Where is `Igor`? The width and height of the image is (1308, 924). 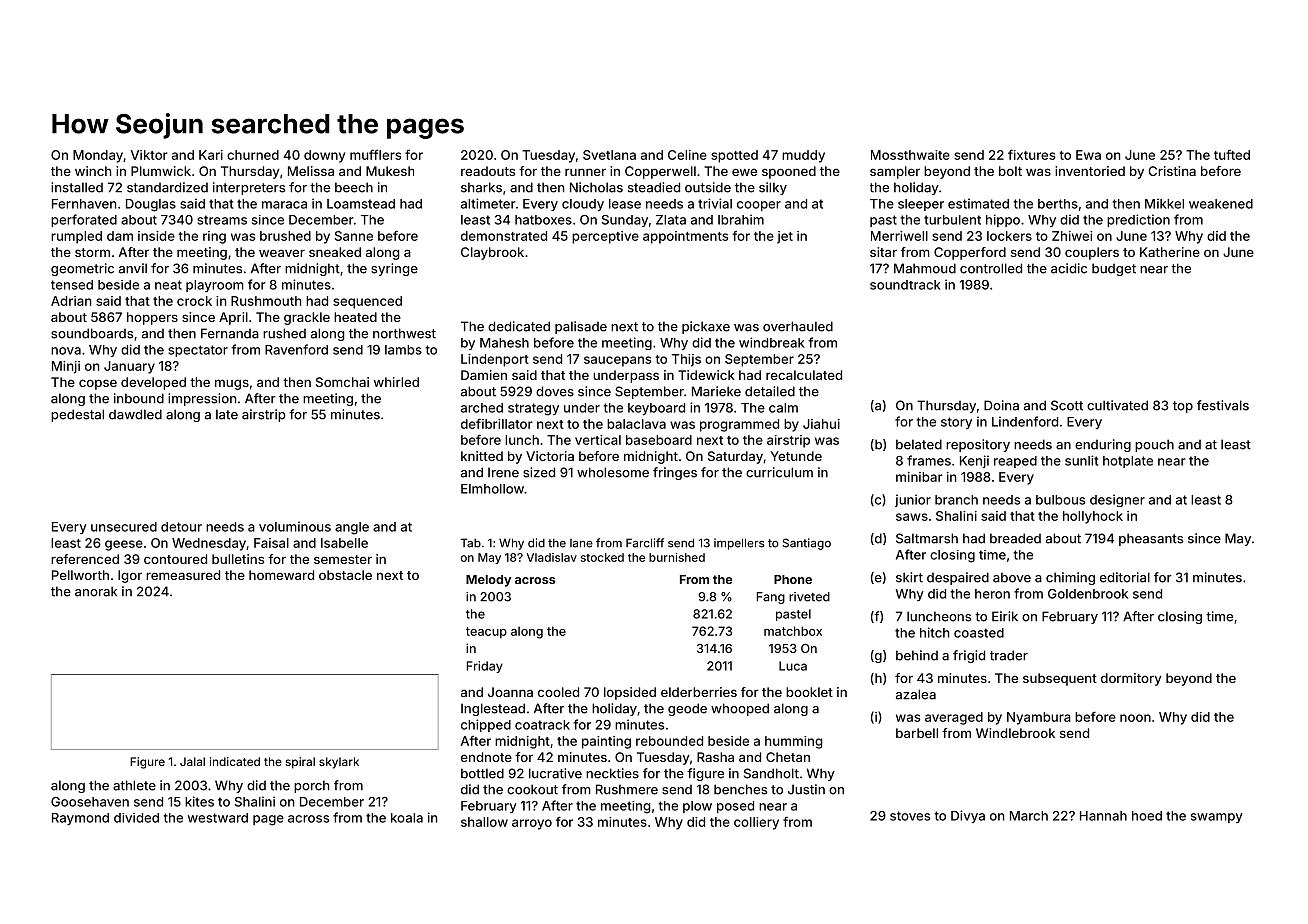 Igor is located at coordinates (130, 576).
